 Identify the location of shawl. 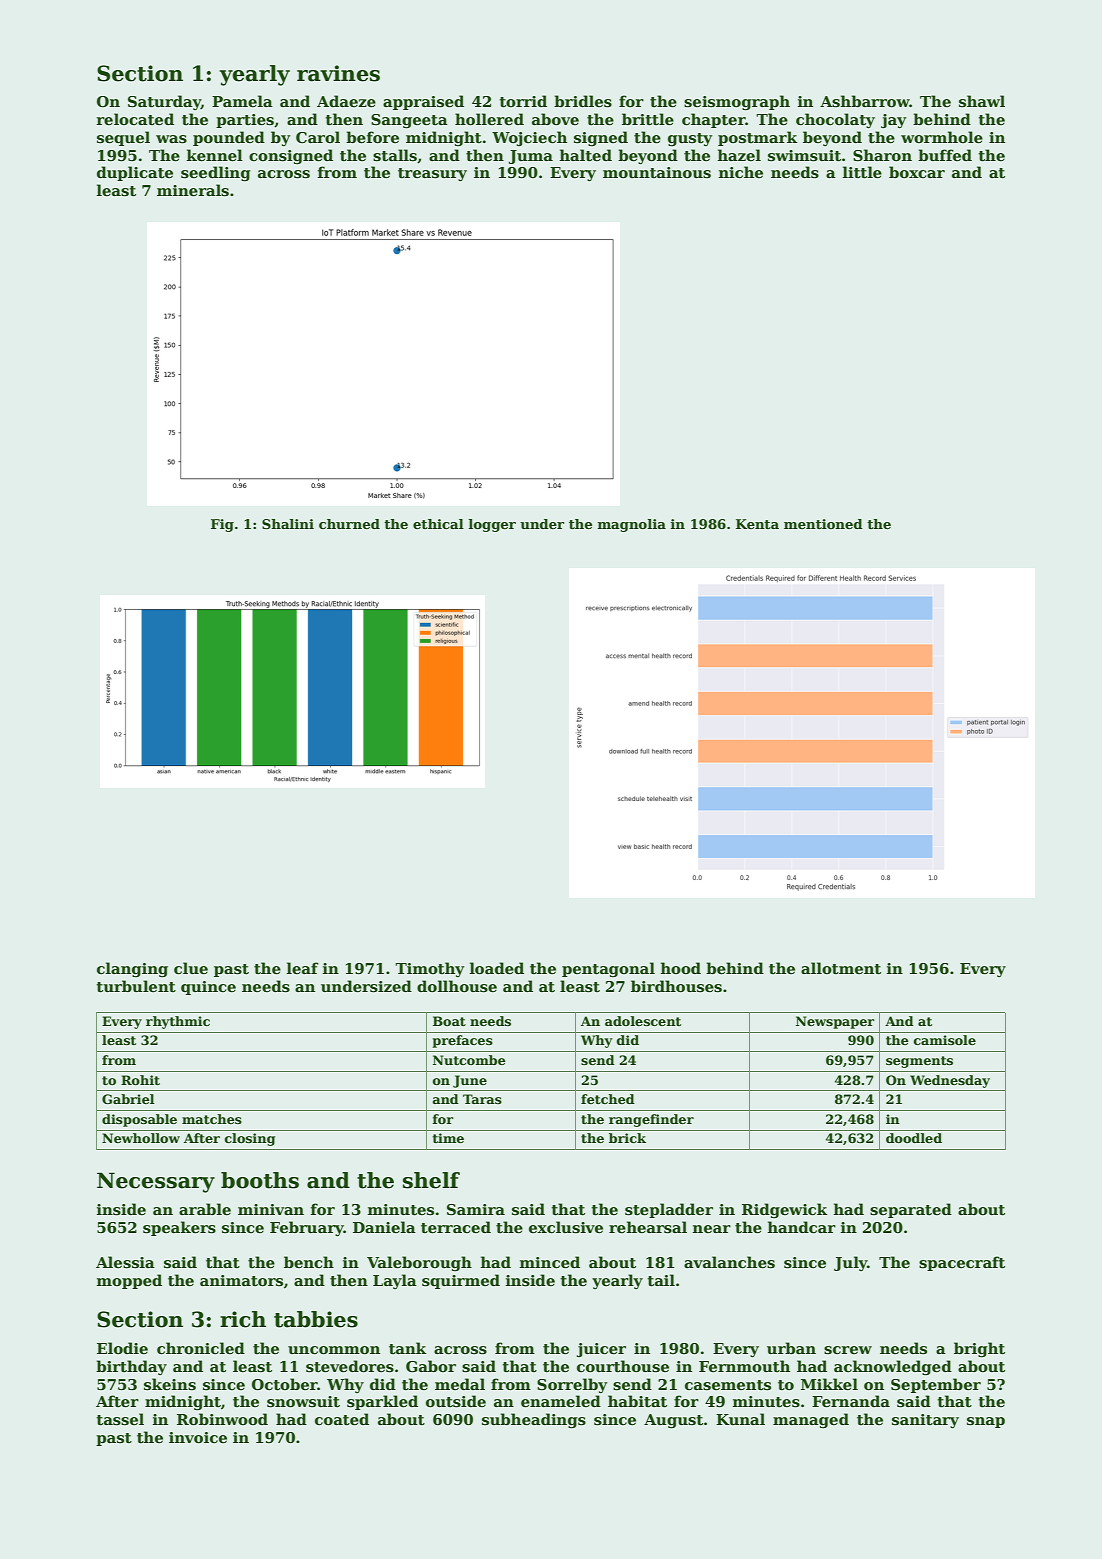
(982, 101).
